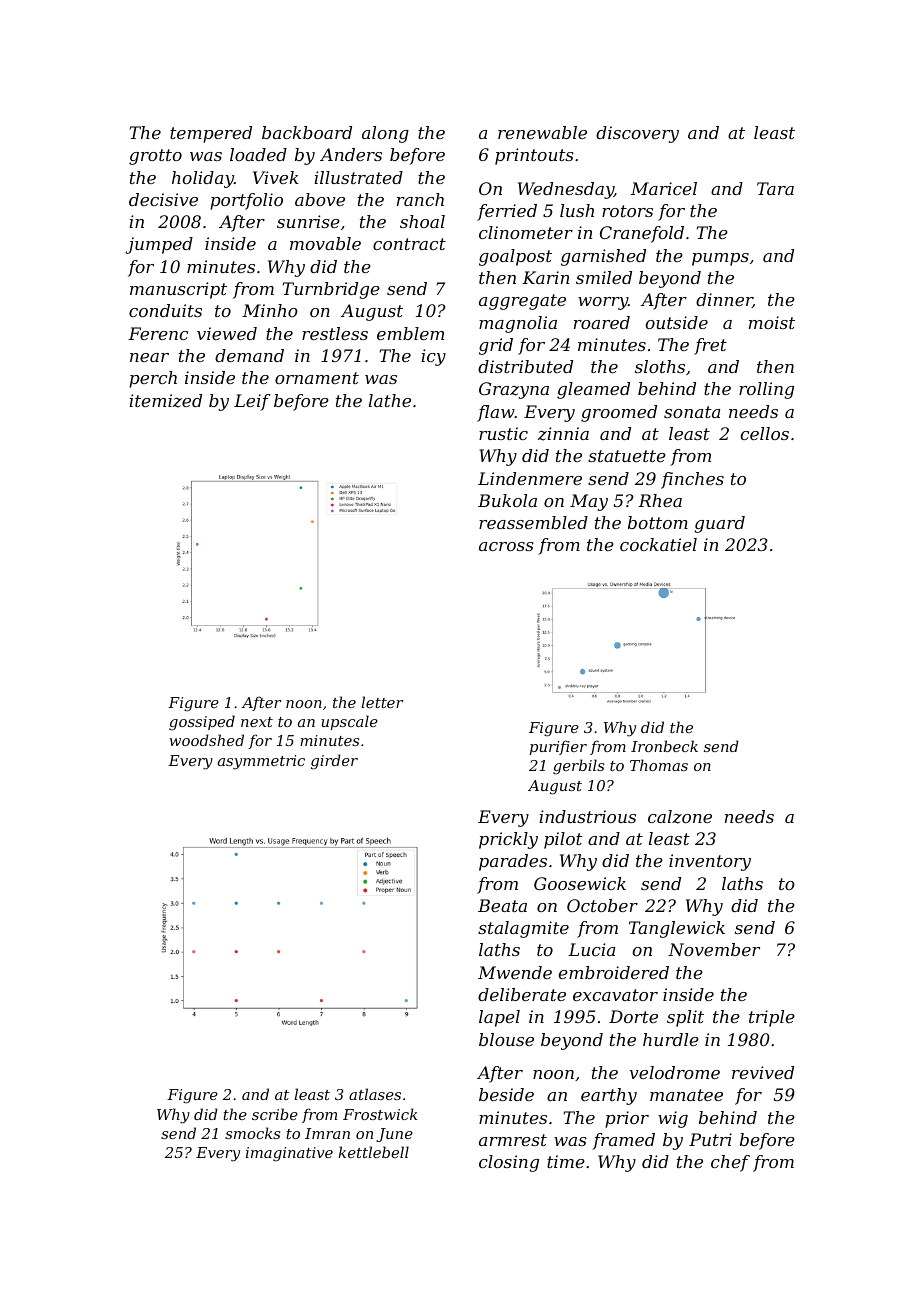 This document has height=1314, width=924. I want to click on ferried, so click(507, 212).
